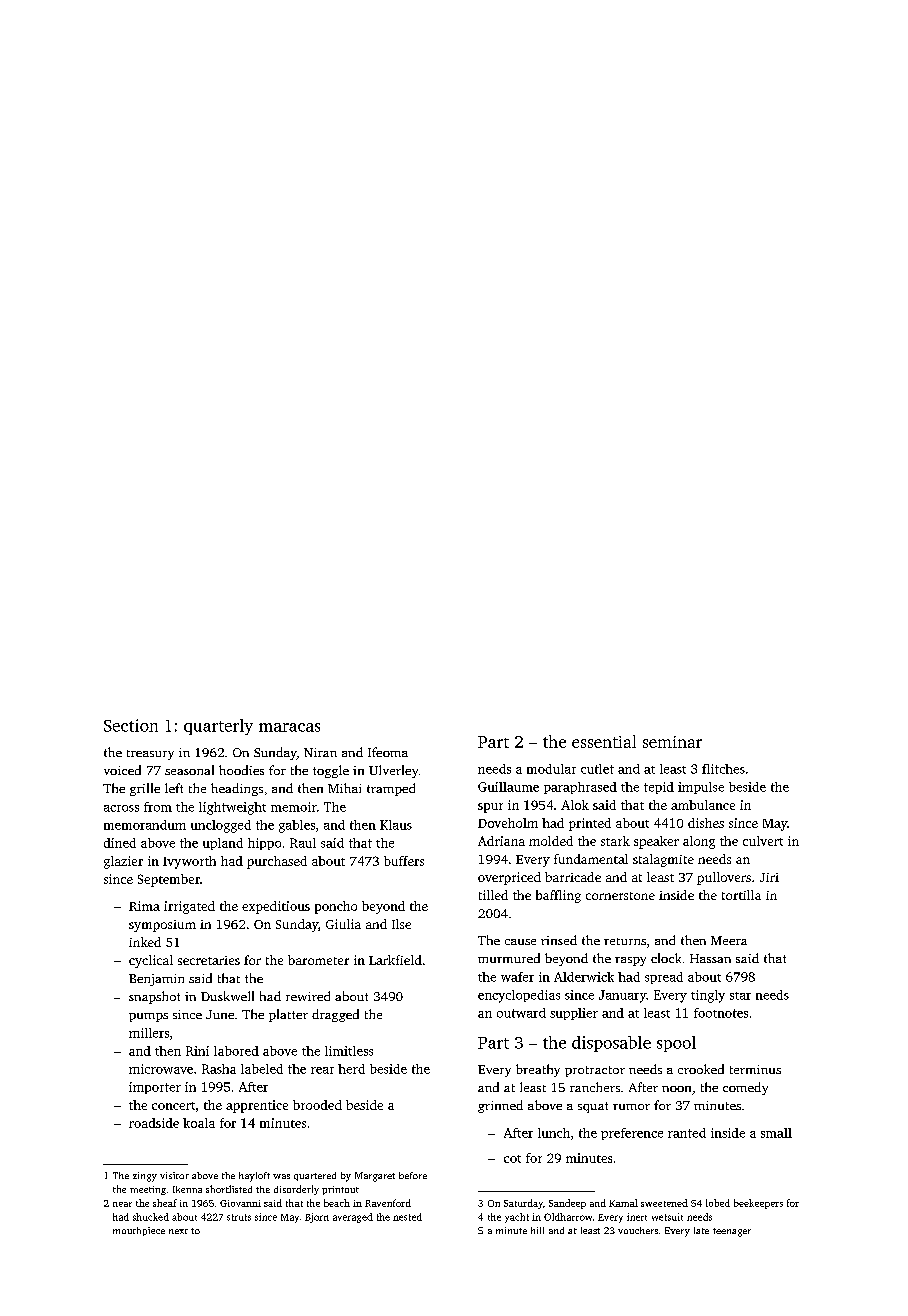  Describe the element at coordinates (672, 742) in the screenshot. I see `seminar` at that location.
